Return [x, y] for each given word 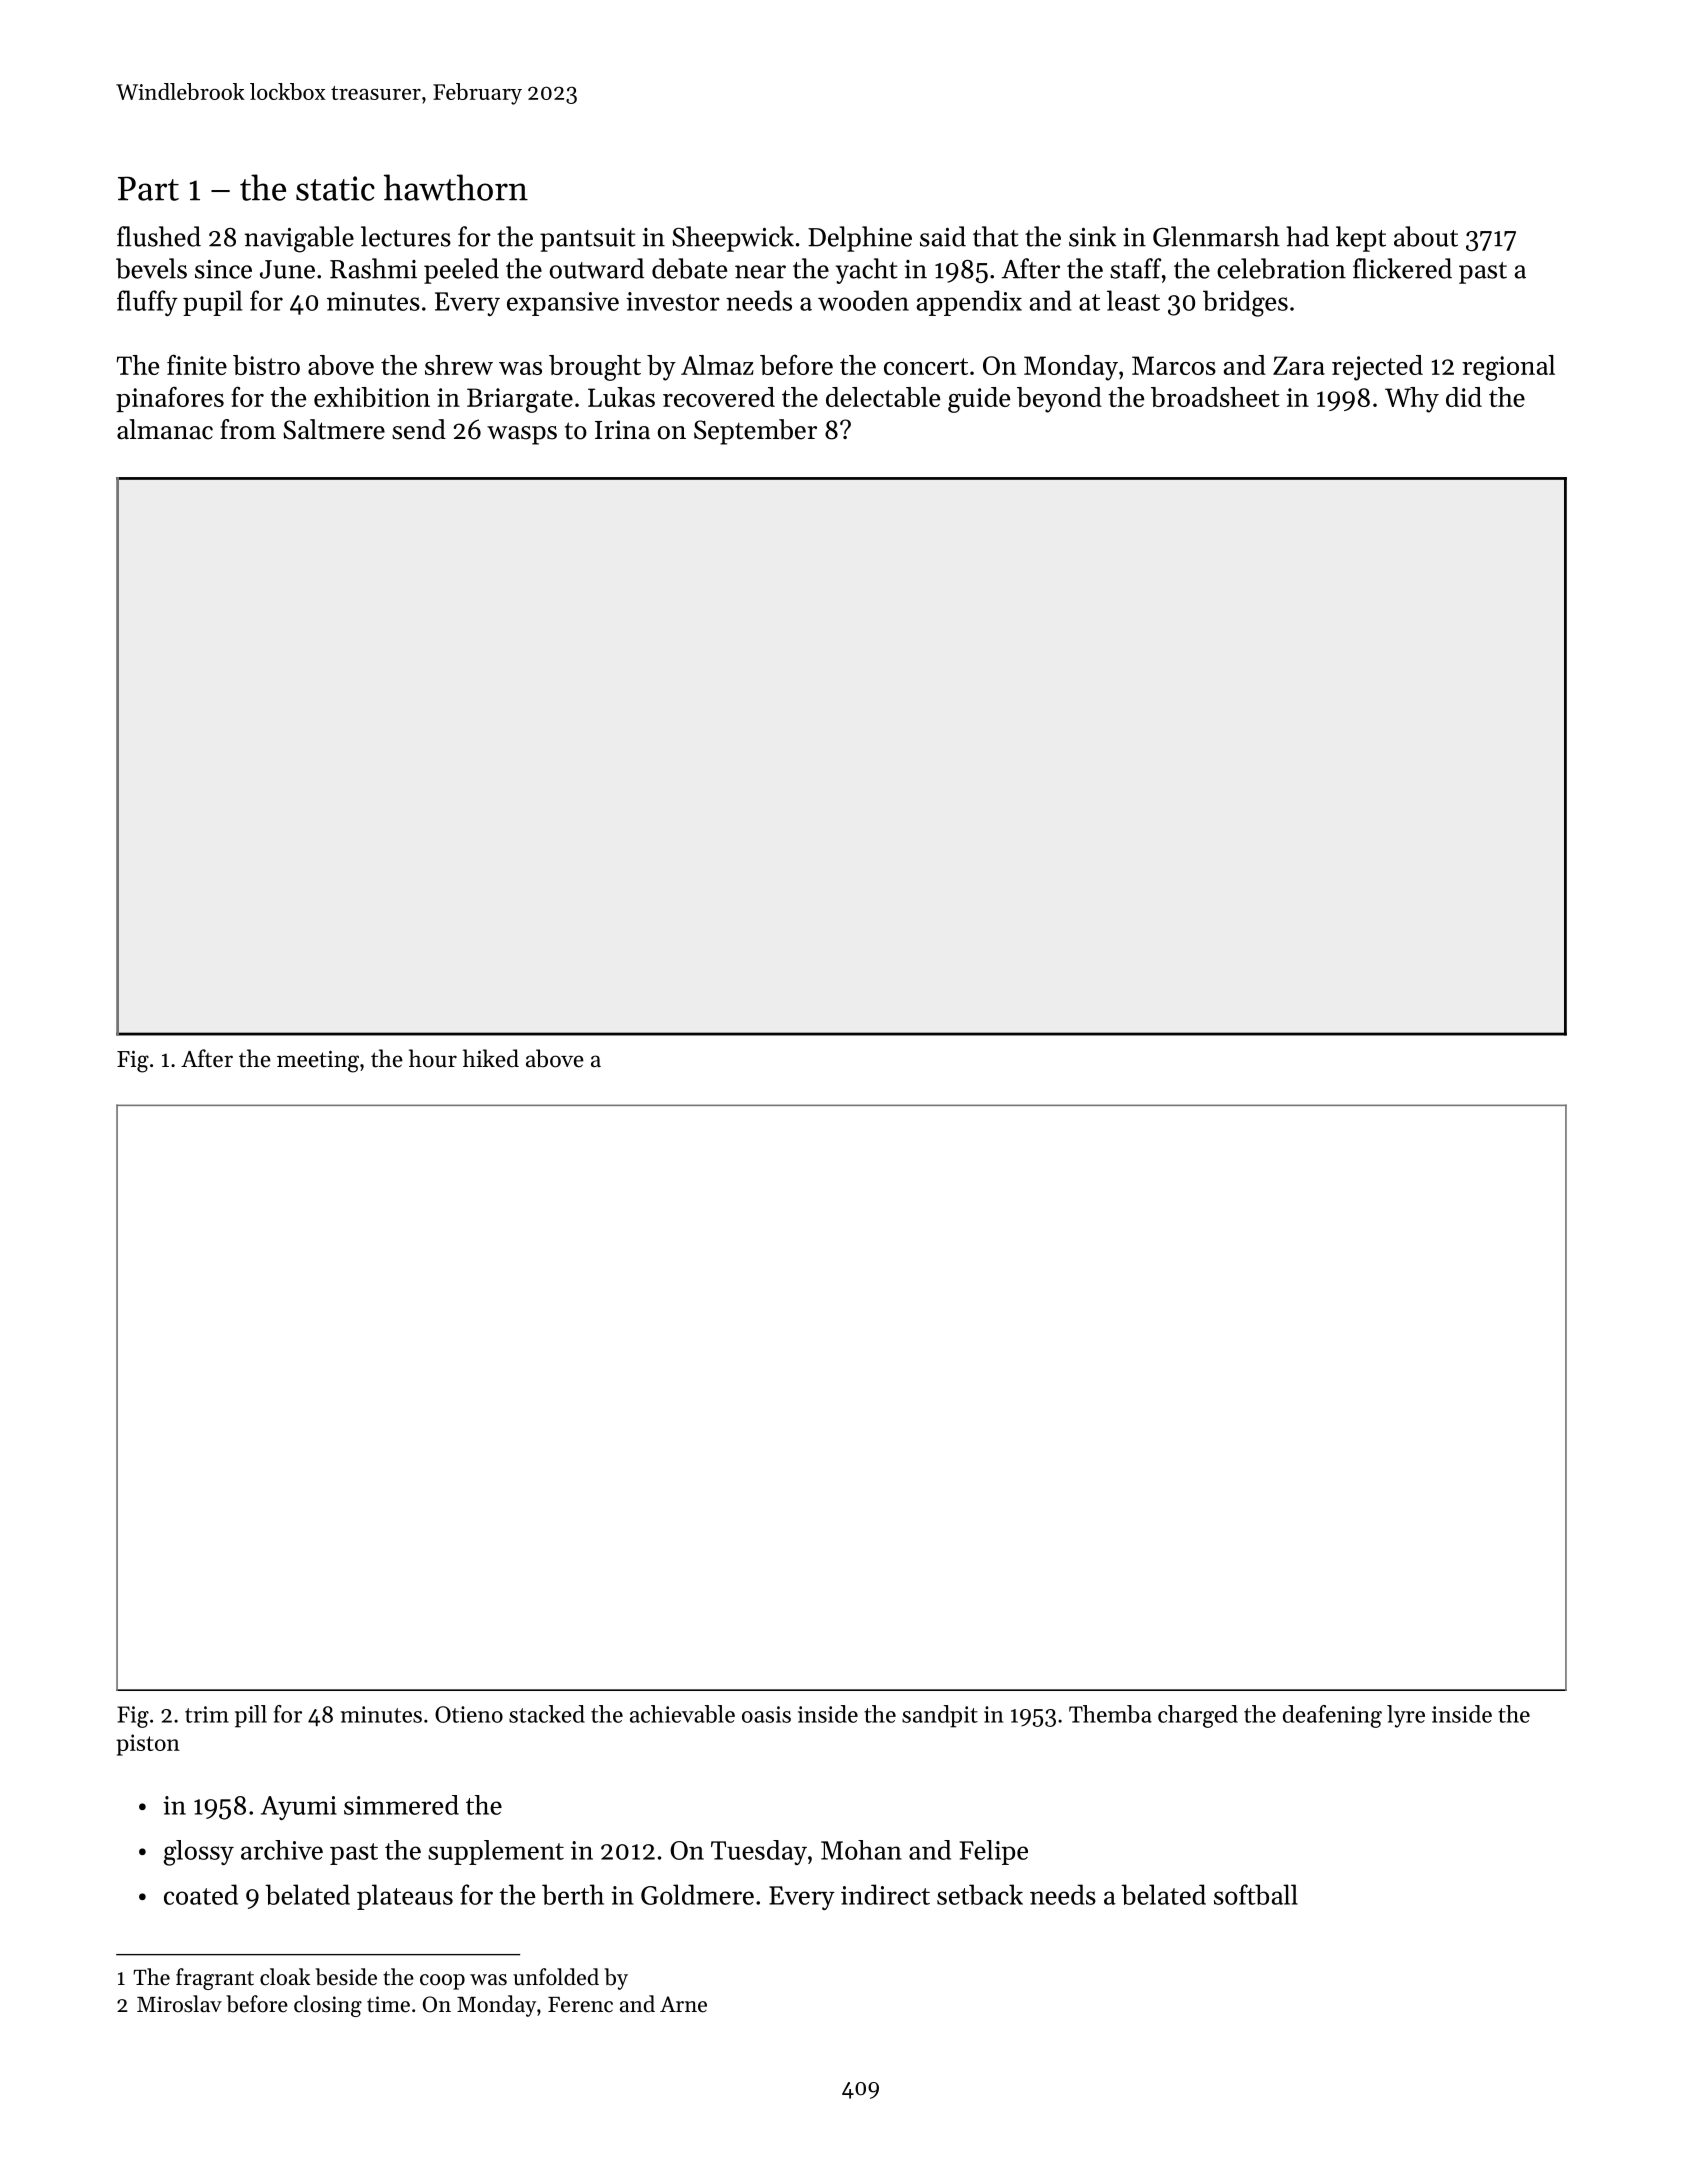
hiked [491, 1058]
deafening [1332, 1716]
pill [251, 1716]
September [755, 432]
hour [433, 1058]
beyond [1059, 400]
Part [148, 188]
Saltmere [334, 429]
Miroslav [179, 2004]
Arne [683, 2004]
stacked [547, 1714]
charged [1198, 1716]
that [995, 236]
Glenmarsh [1216, 236]
